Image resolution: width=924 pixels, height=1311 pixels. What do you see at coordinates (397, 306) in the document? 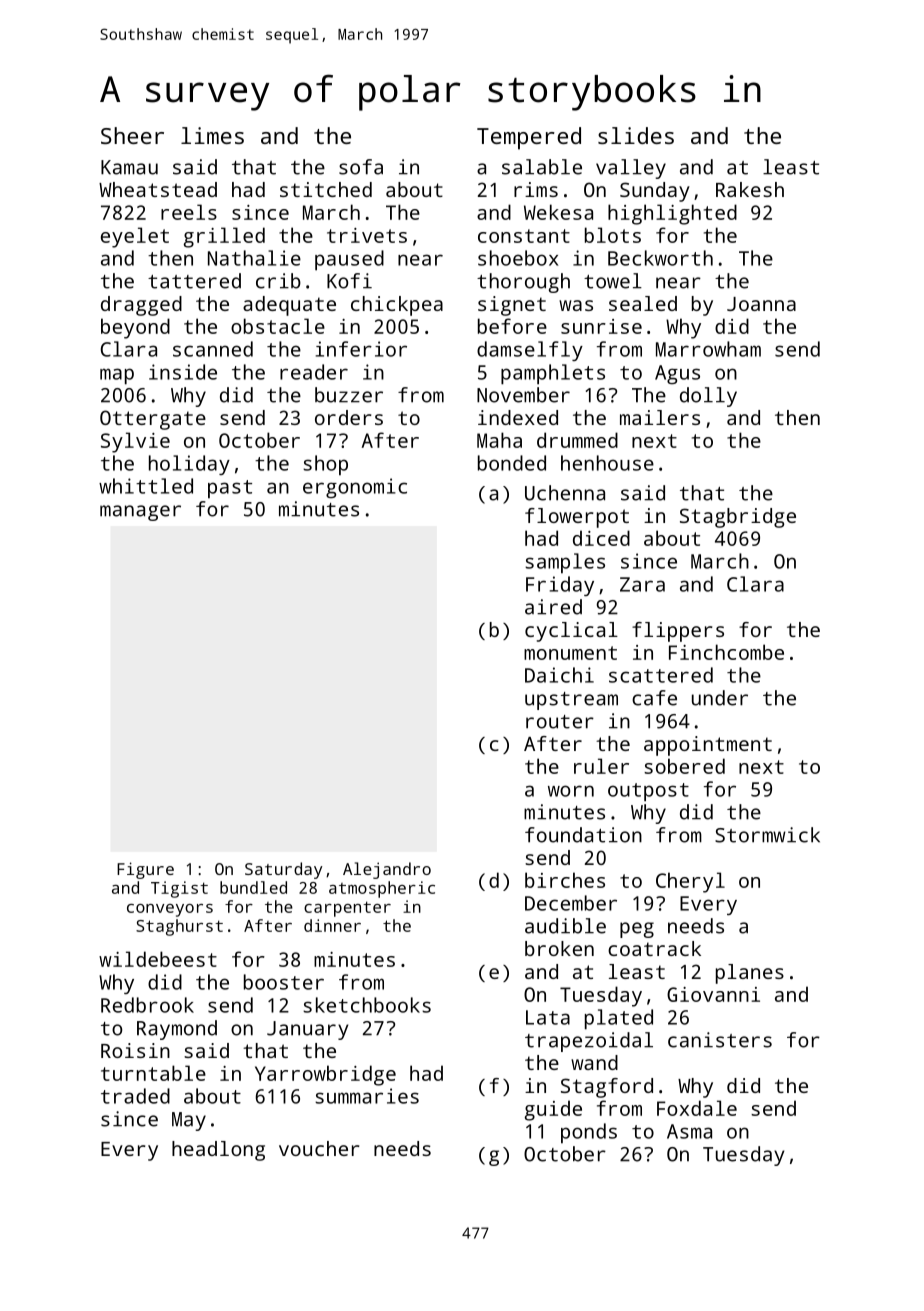
I see `chickpea` at bounding box center [397, 306].
